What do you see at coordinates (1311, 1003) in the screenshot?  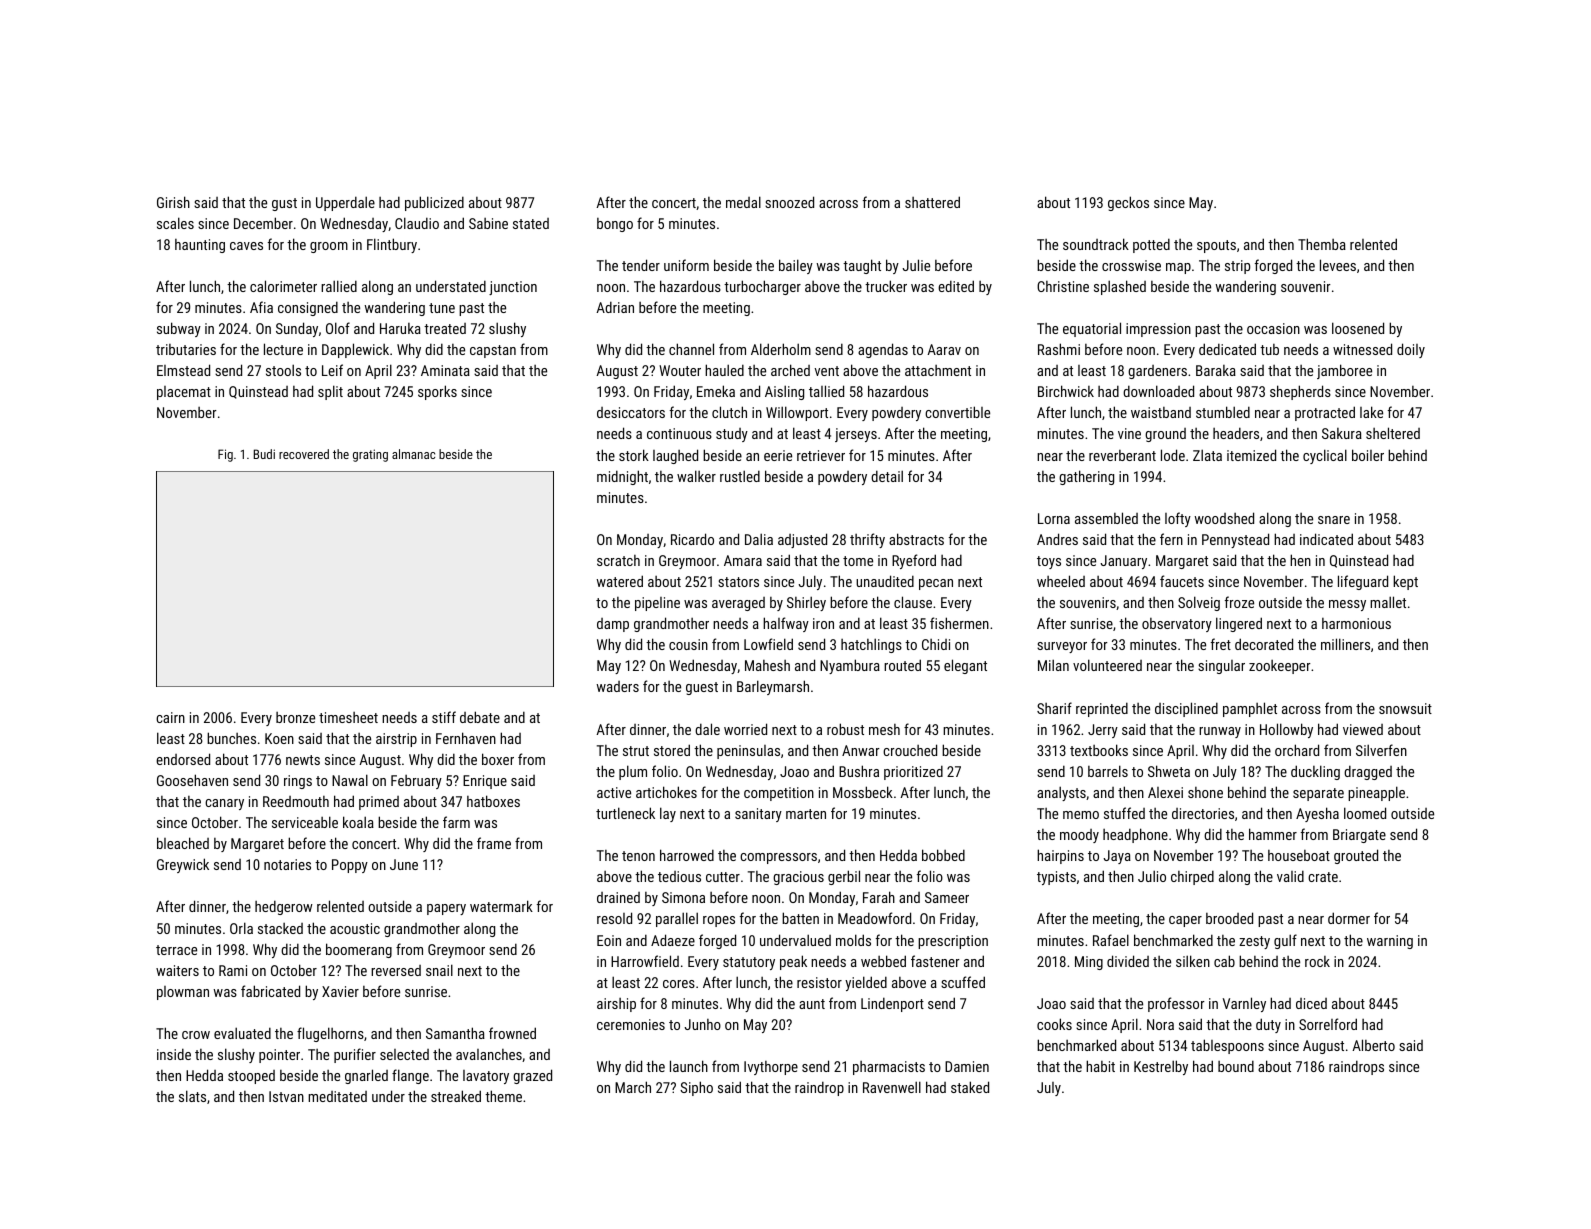 I see `diced` at bounding box center [1311, 1003].
